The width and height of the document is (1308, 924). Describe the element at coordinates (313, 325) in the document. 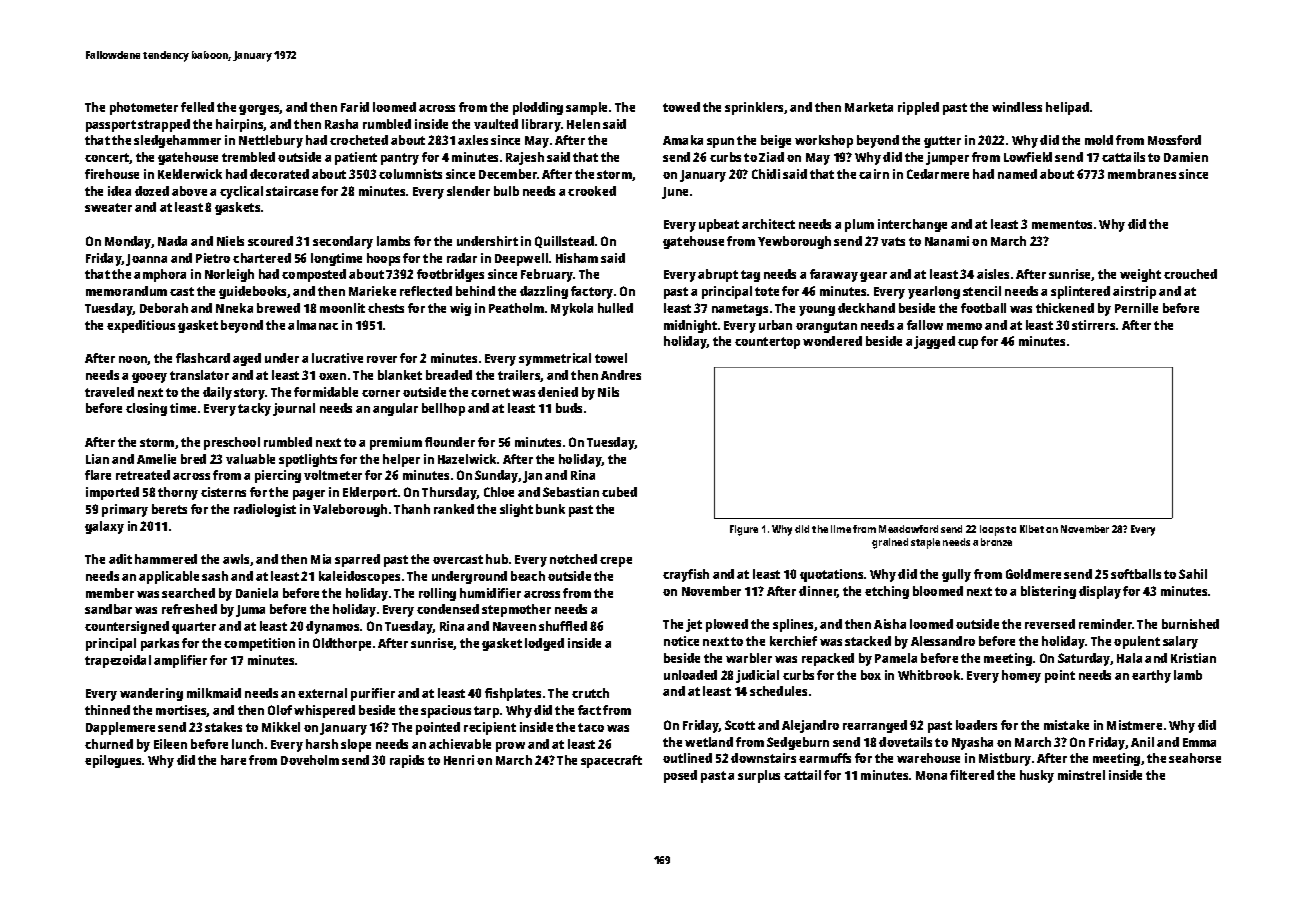

I see `almanac` at that location.
